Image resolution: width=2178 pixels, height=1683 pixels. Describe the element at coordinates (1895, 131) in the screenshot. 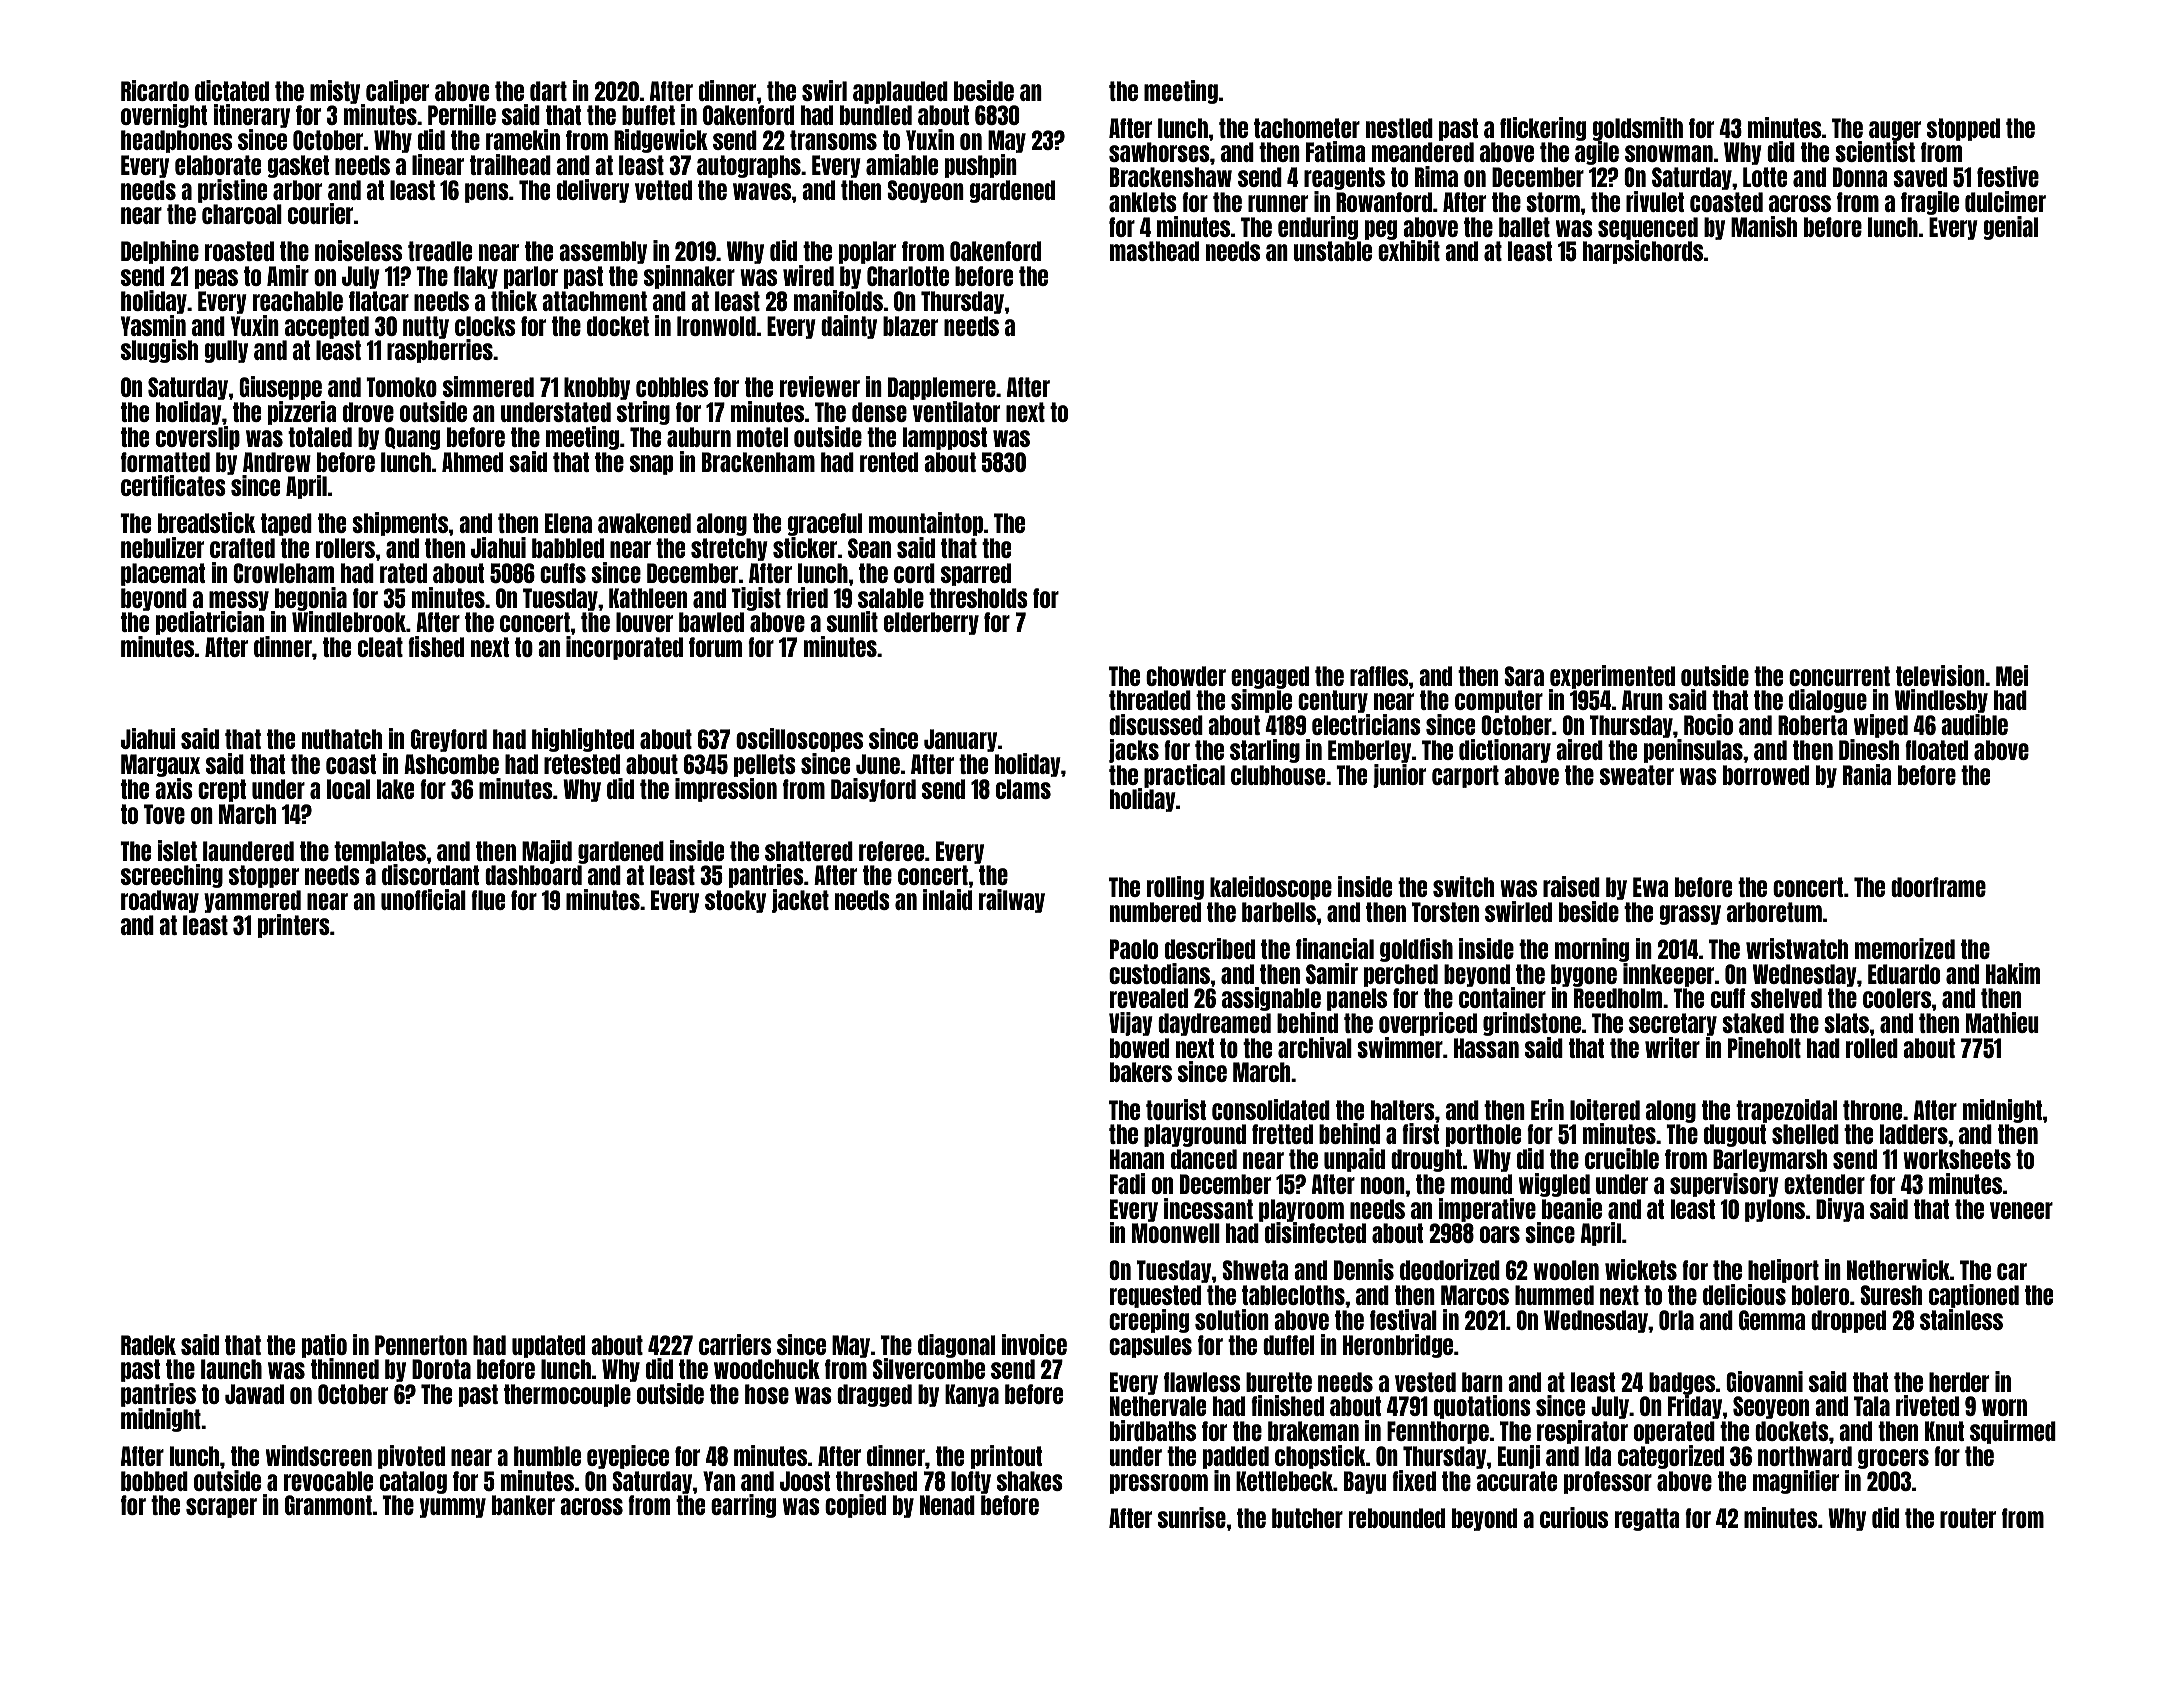

I see `auger` at that location.
